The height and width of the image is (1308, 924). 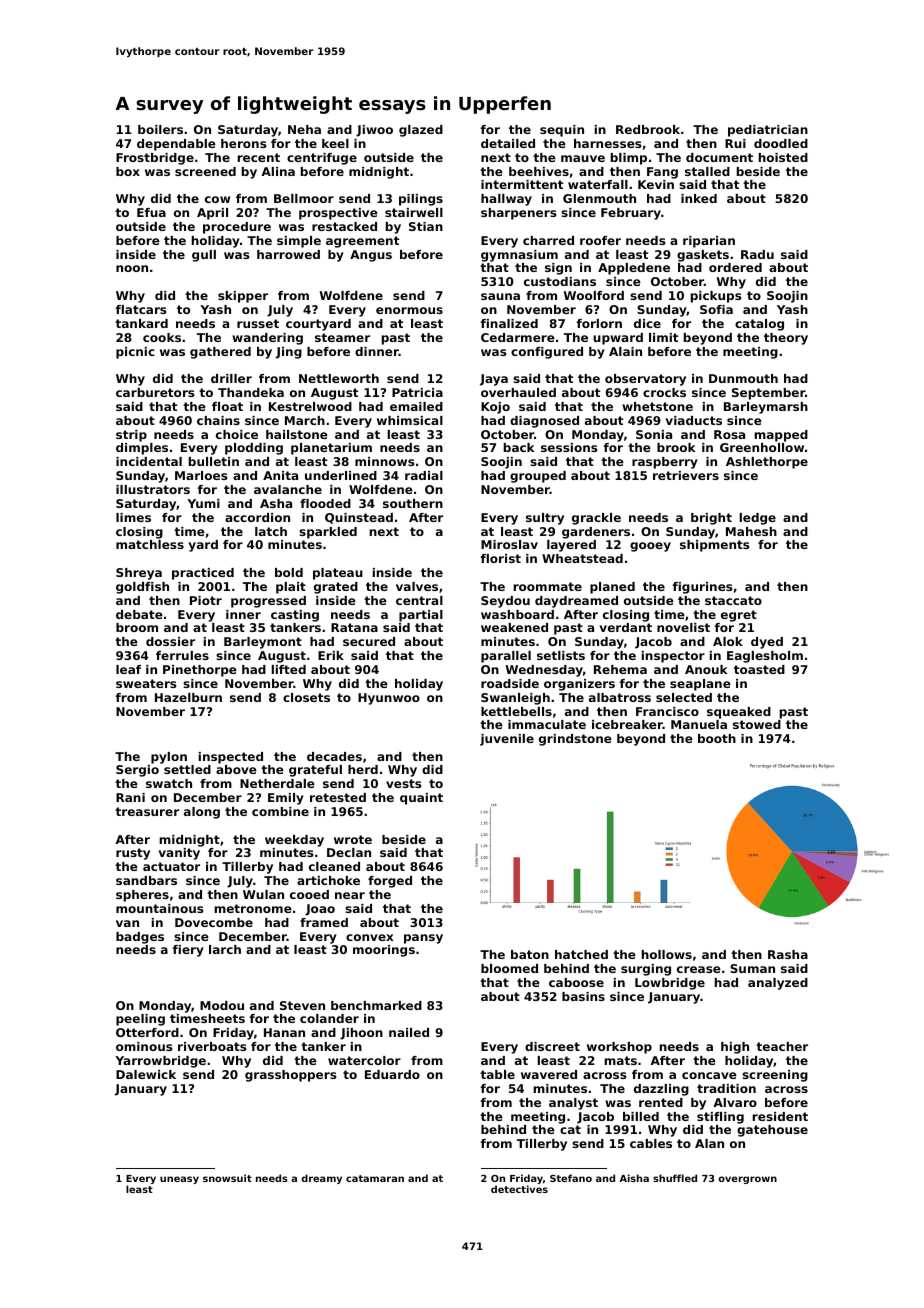 I want to click on gull, so click(x=204, y=256).
